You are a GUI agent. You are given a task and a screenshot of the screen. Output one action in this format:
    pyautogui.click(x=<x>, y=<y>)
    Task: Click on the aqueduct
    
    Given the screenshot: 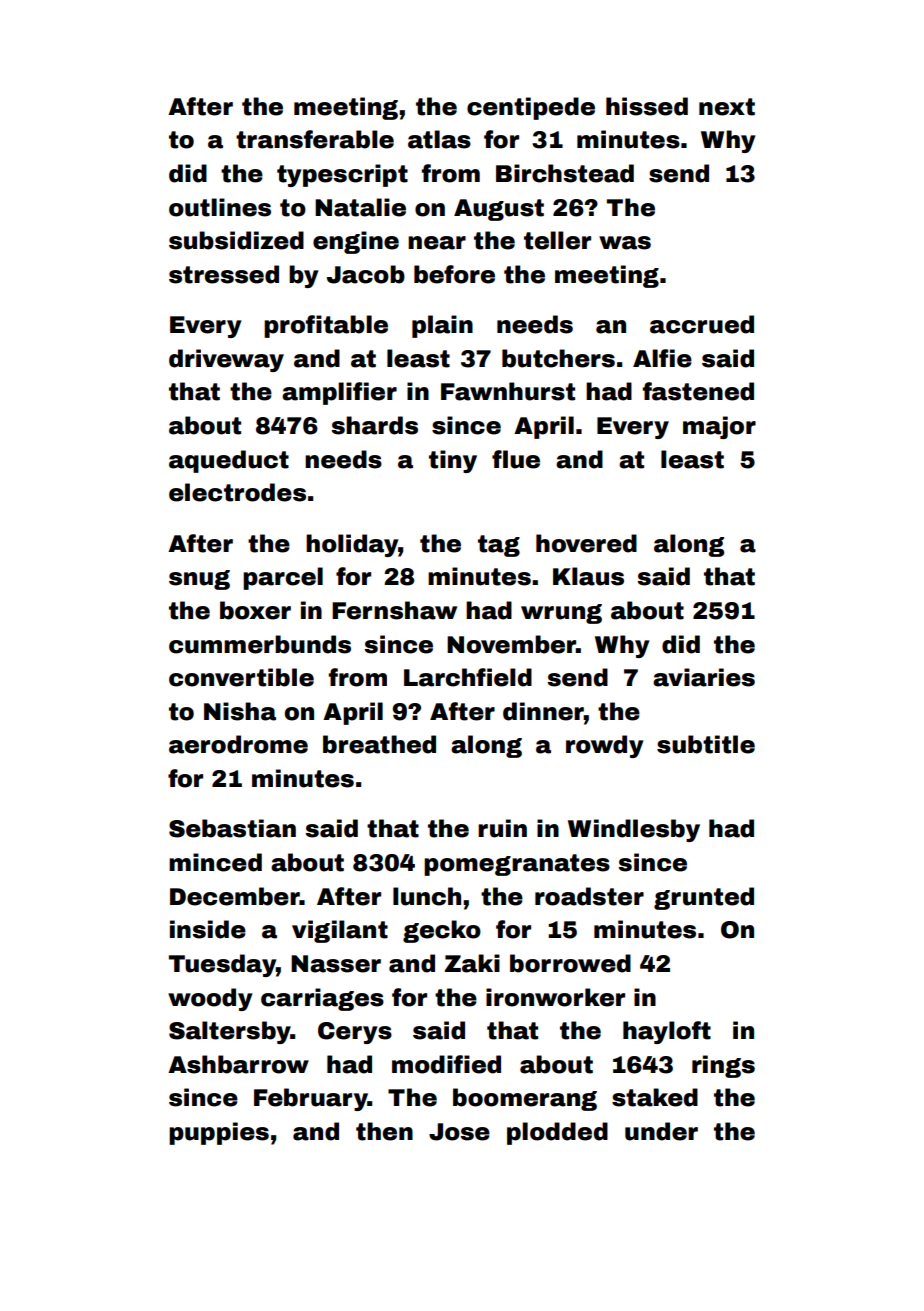 What is the action you would take?
    pyautogui.click(x=229, y=461)
